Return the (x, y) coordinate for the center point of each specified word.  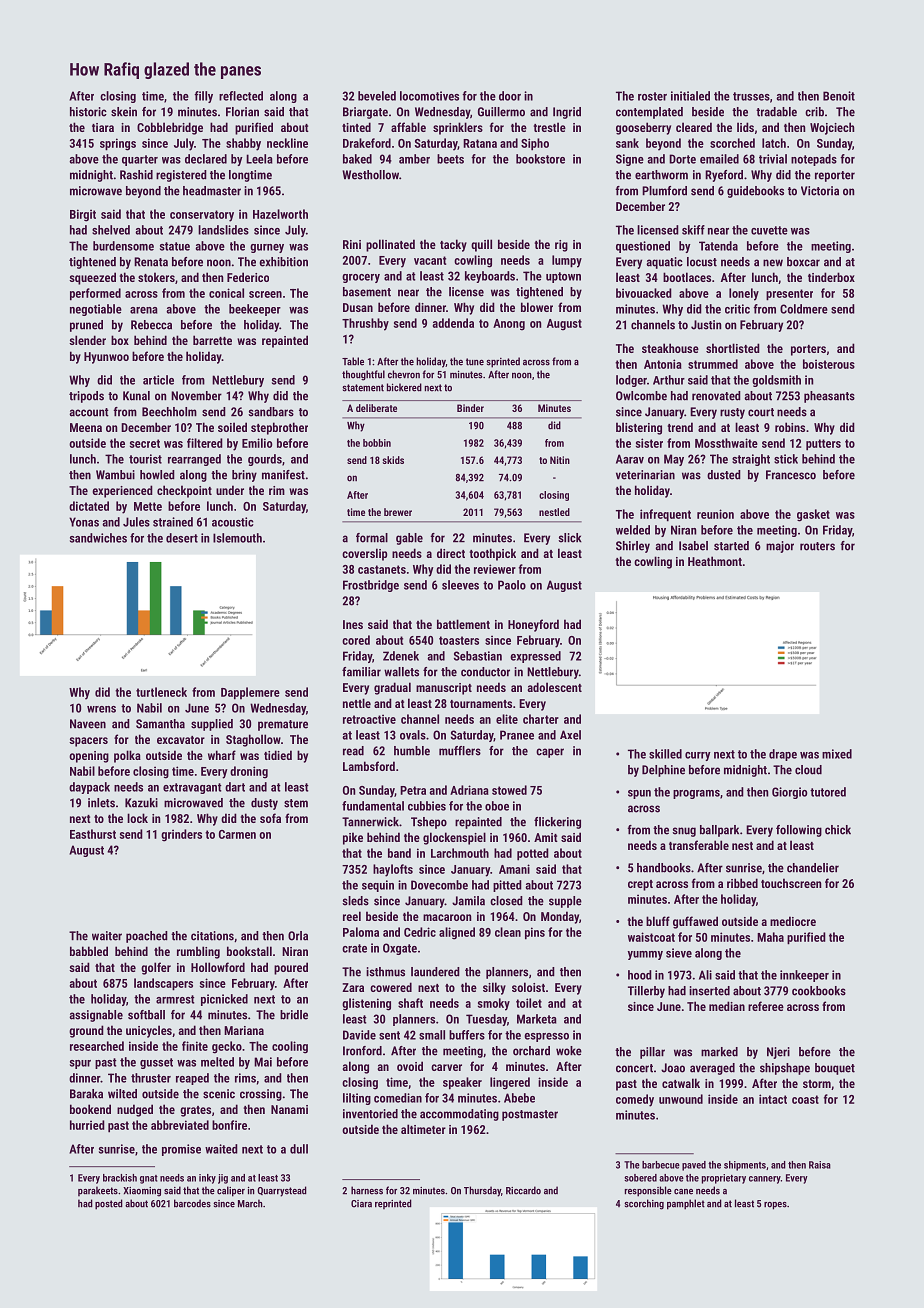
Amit (546, 837)
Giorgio (789, 793)
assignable (96, 1016)
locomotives (429, 96)
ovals (413, 735)
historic (88, 112)
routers (817, 546)
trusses (751, 96)
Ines (353, 624)
